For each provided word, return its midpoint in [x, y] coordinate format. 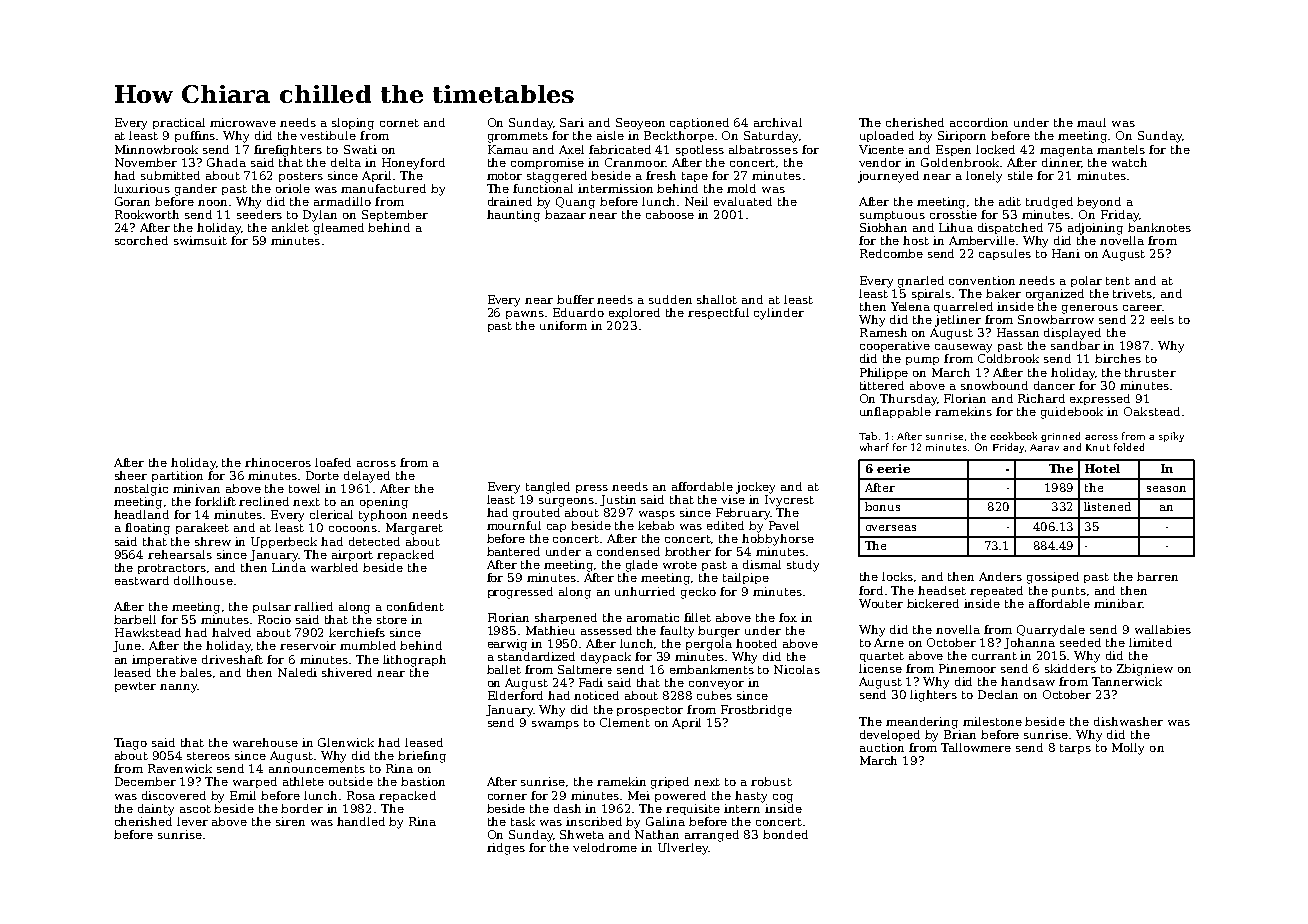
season [1166, 489]
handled [361, 821]
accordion [979, 122]
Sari [572, 122]
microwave [243, 122]
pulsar [272, 607]
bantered [513, 551]
